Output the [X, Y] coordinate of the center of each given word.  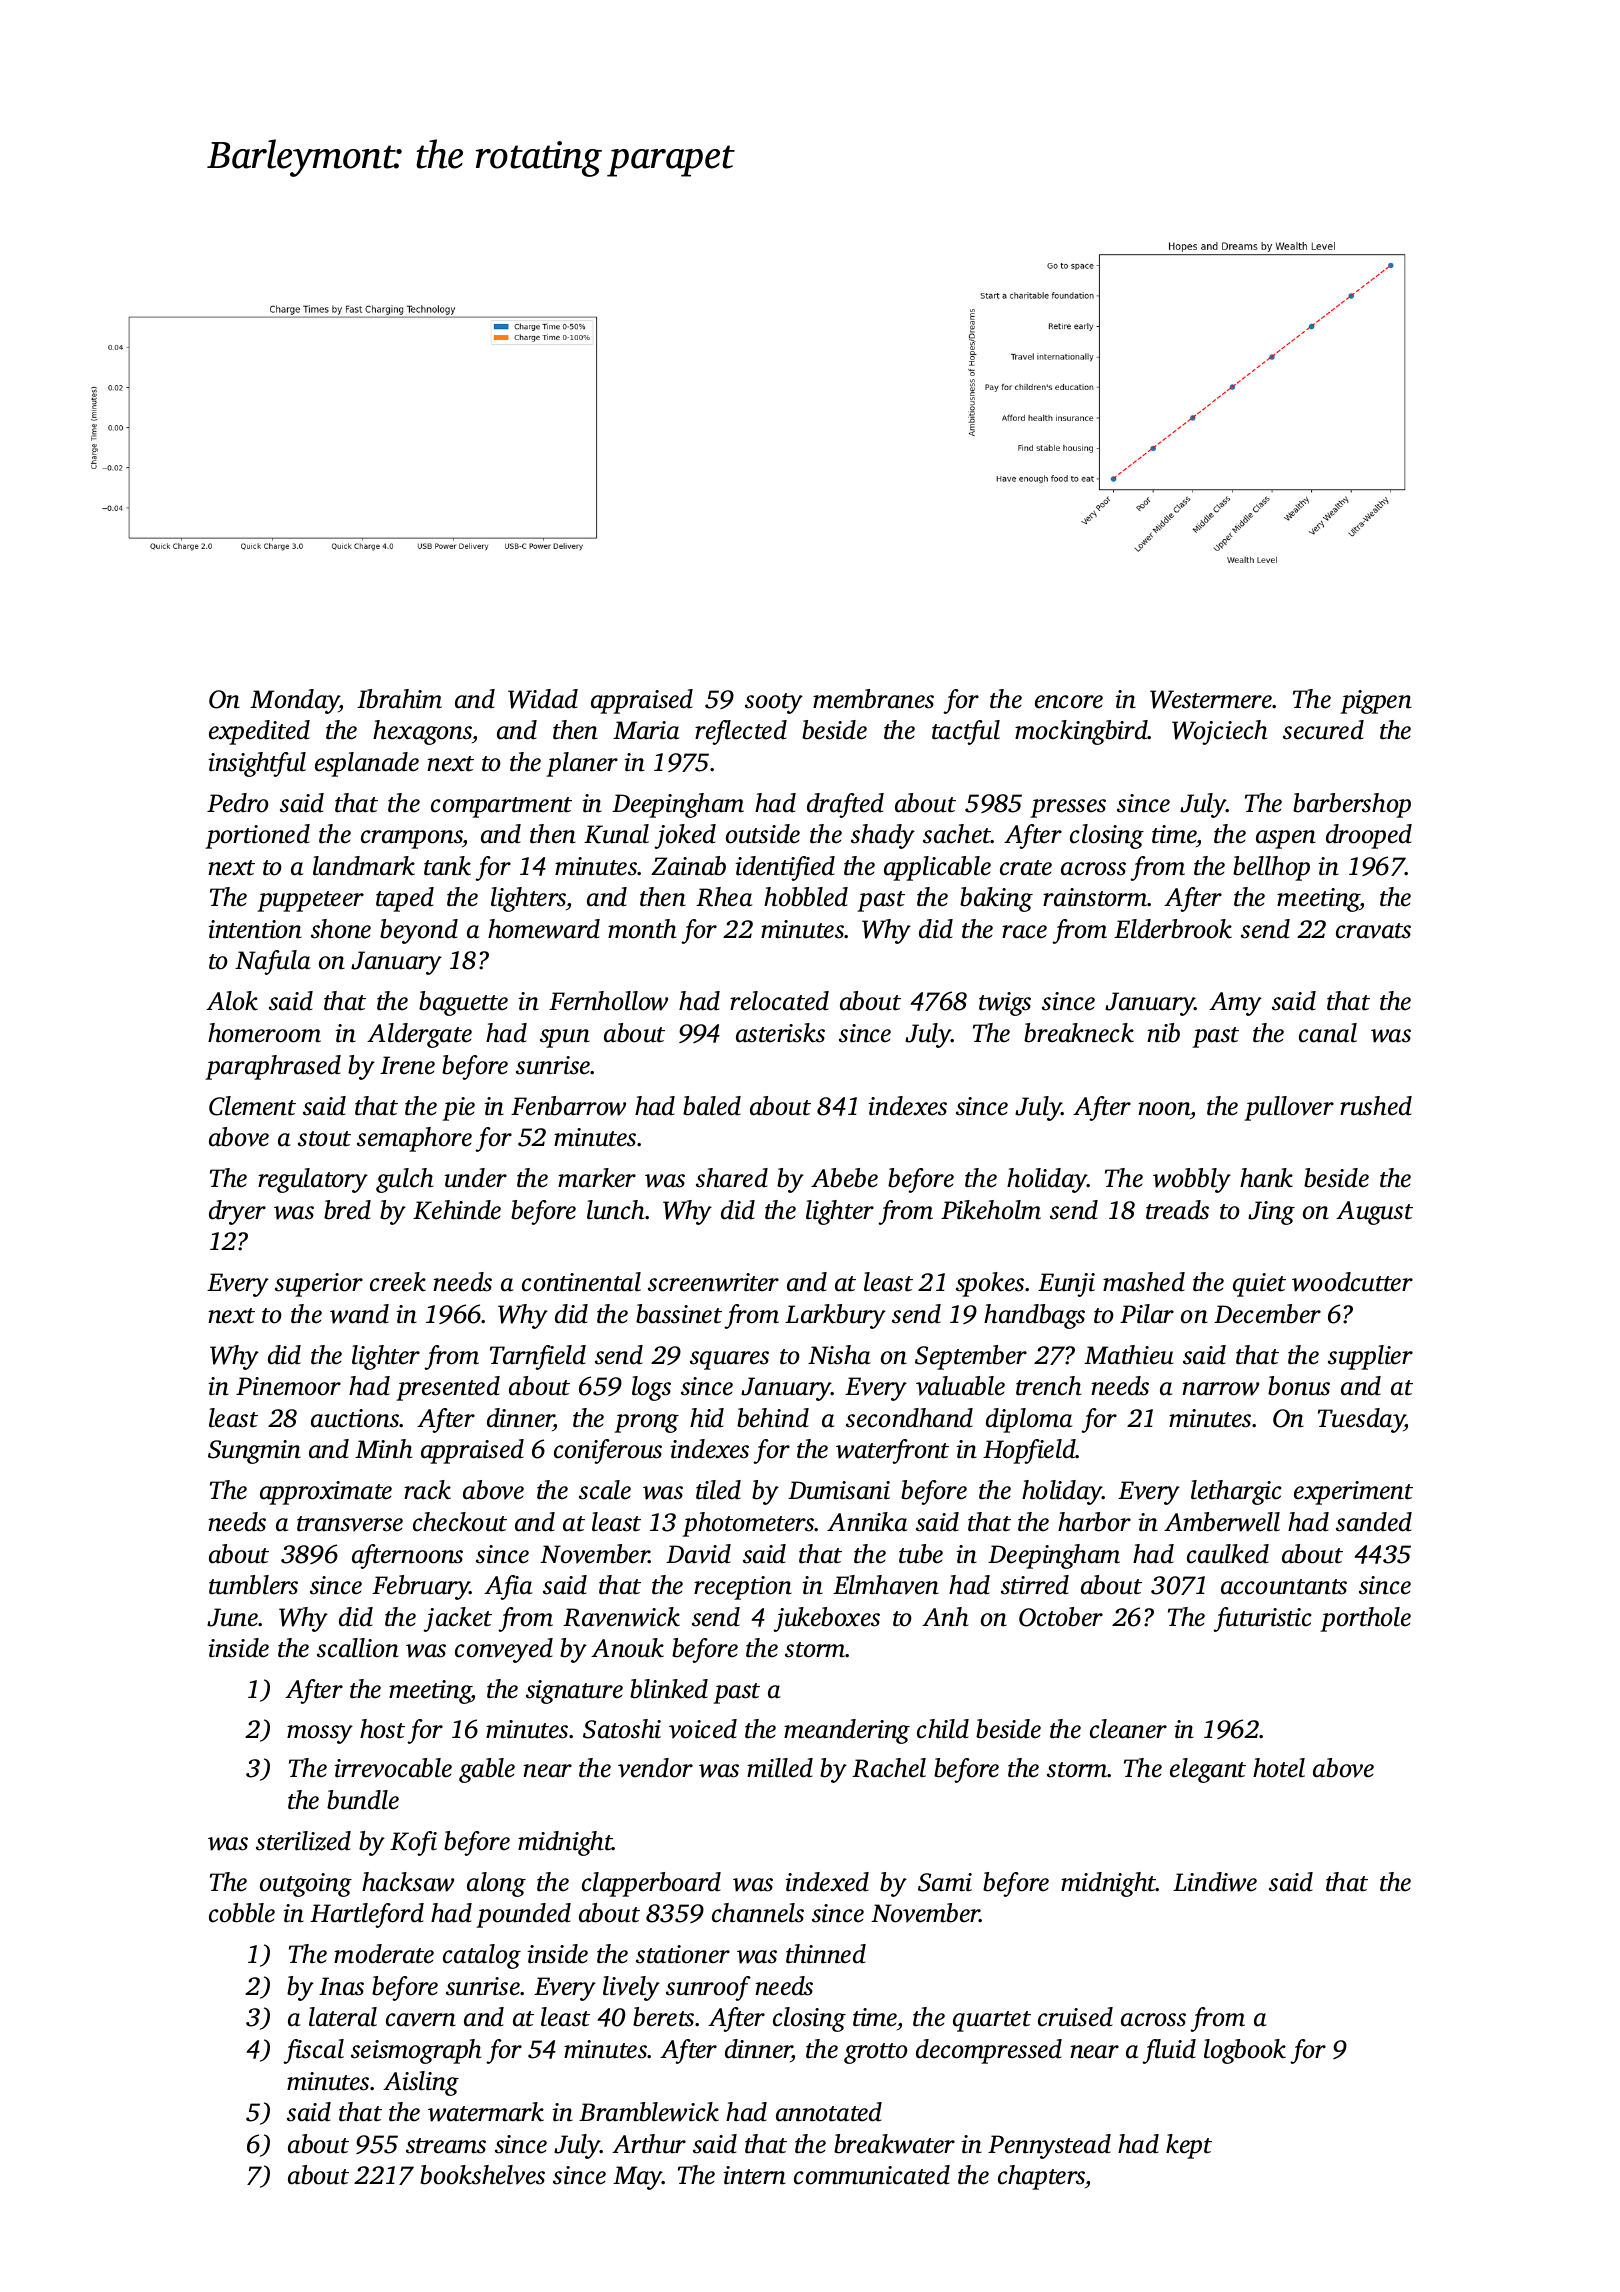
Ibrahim [399, 699]
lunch [615, 1210]
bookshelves [482, 2175]
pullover [1289, 1108]
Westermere [1211, 699]
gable [487, 1770]
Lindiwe [1215, 1882]
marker [597, 1178]
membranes [873, 699]
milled [780, 1768]
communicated [872, 2175]
